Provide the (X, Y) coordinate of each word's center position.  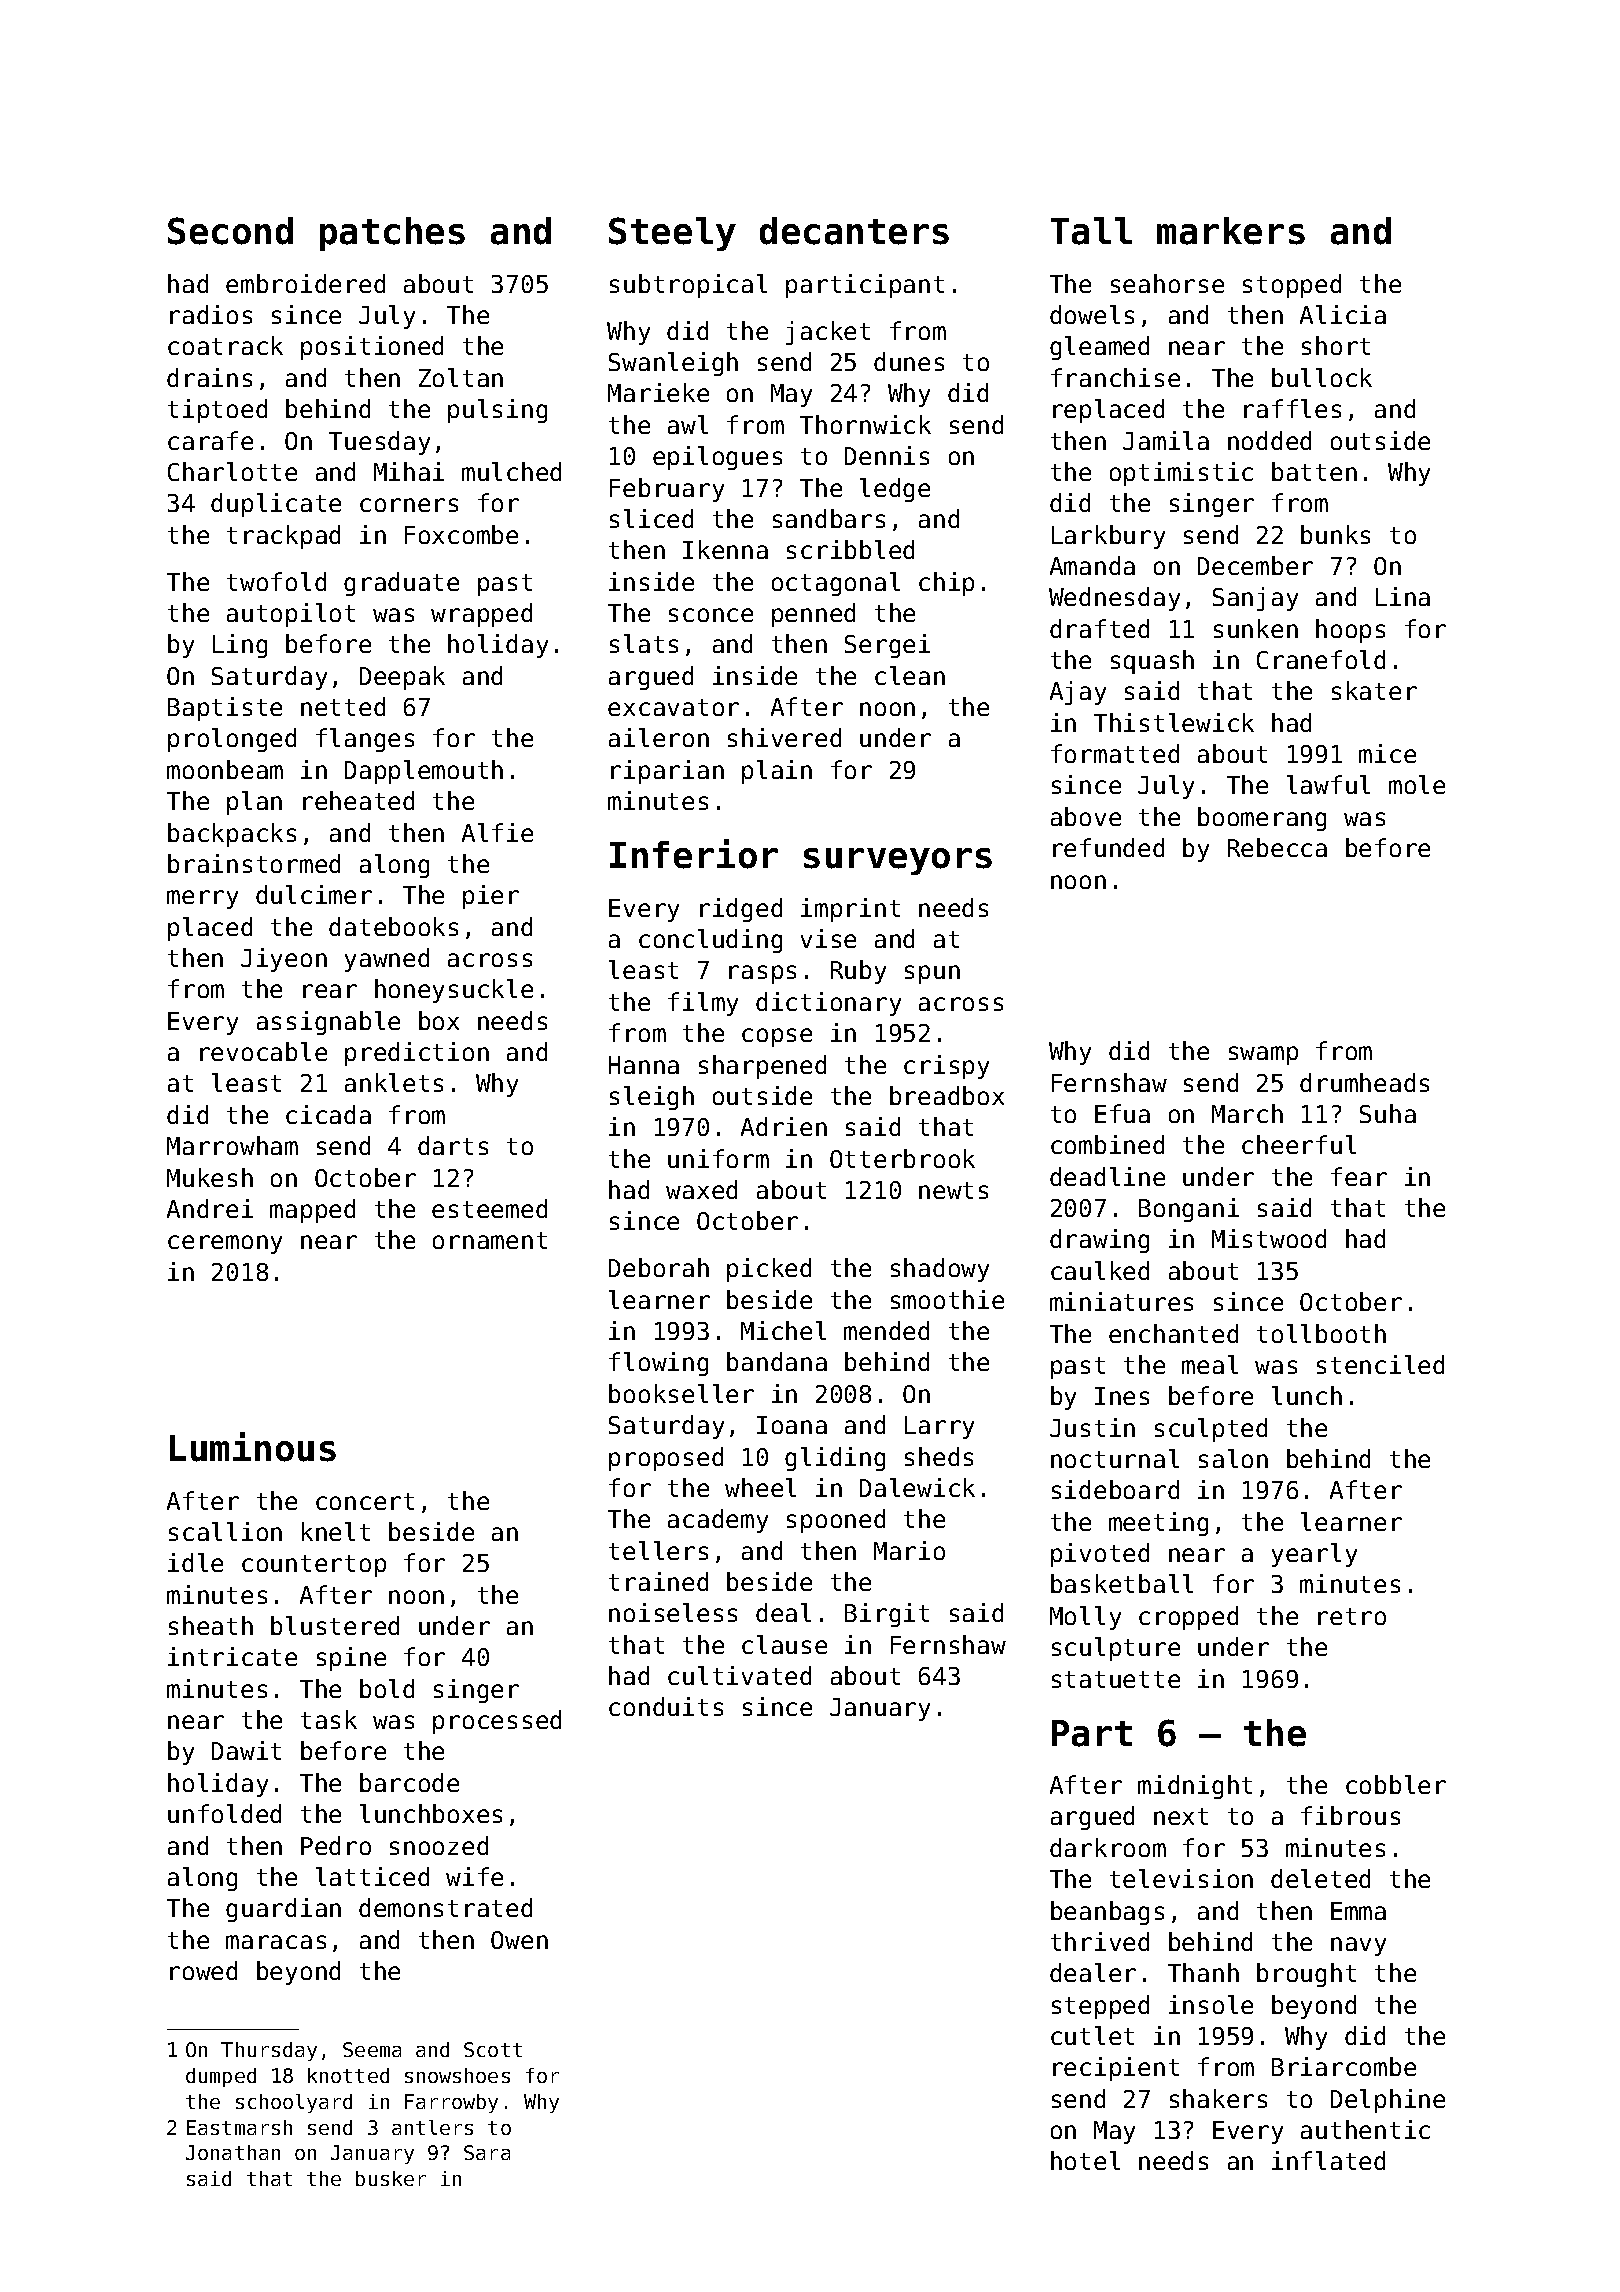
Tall (1091, 231)
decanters (854, 231)
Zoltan (461, 377)
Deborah (659, 1267)
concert (365, 1501)
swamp (1263, 1055)
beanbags (1107, 1913)
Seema (372, 2049)
